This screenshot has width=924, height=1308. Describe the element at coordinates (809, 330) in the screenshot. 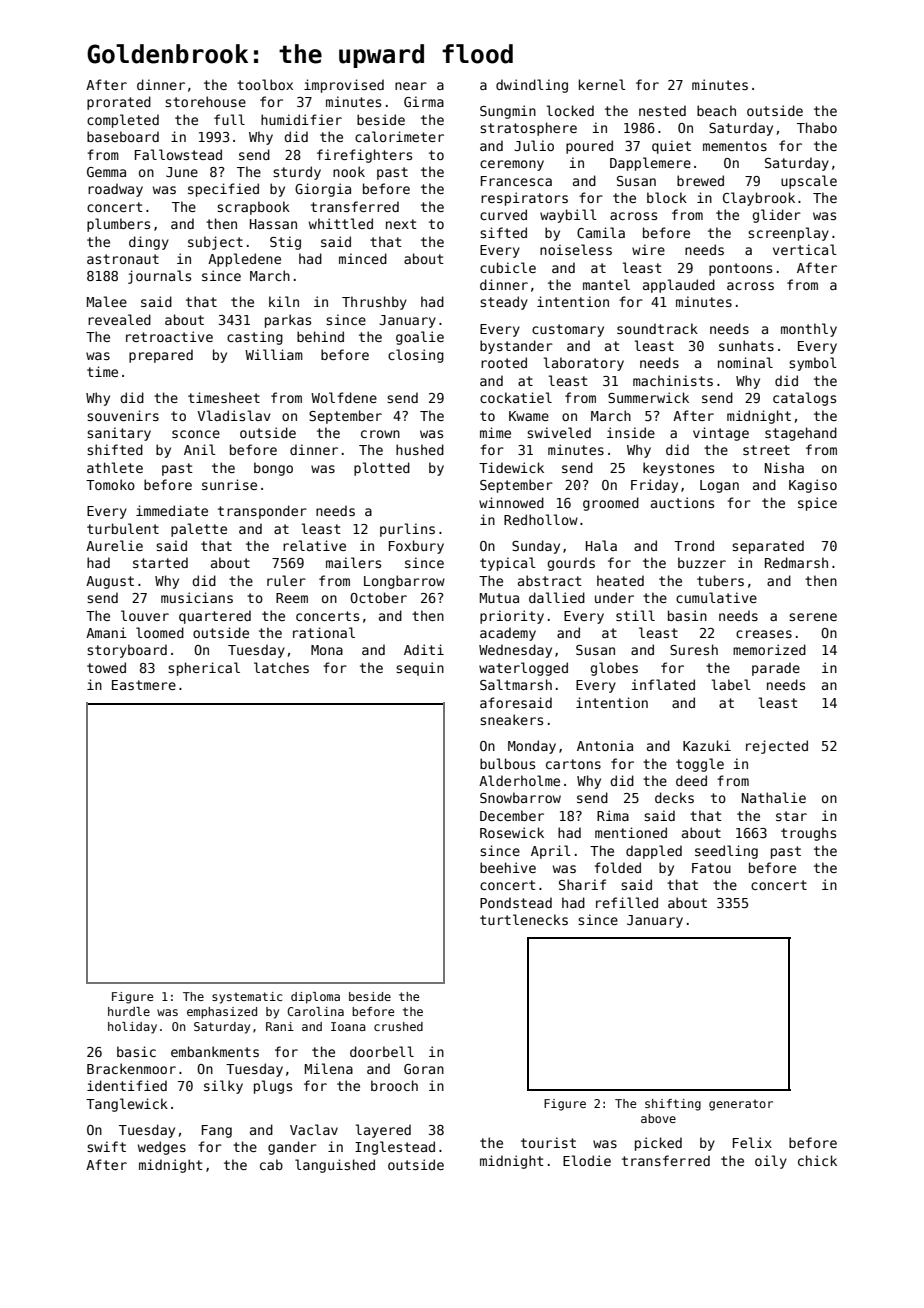

I see `monthly` at that location.
